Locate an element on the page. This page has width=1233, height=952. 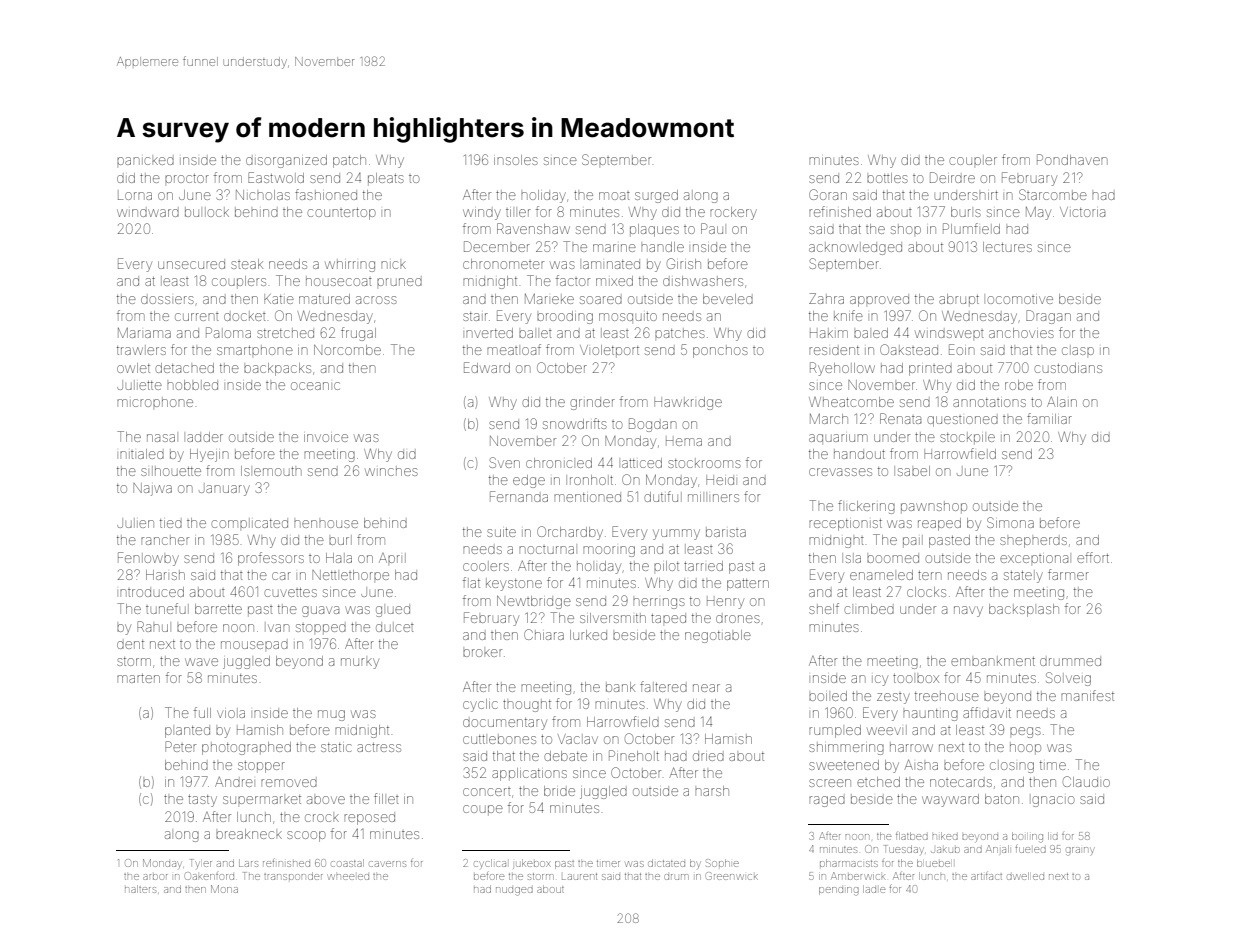
actress is located at coordinates (379, 747).
